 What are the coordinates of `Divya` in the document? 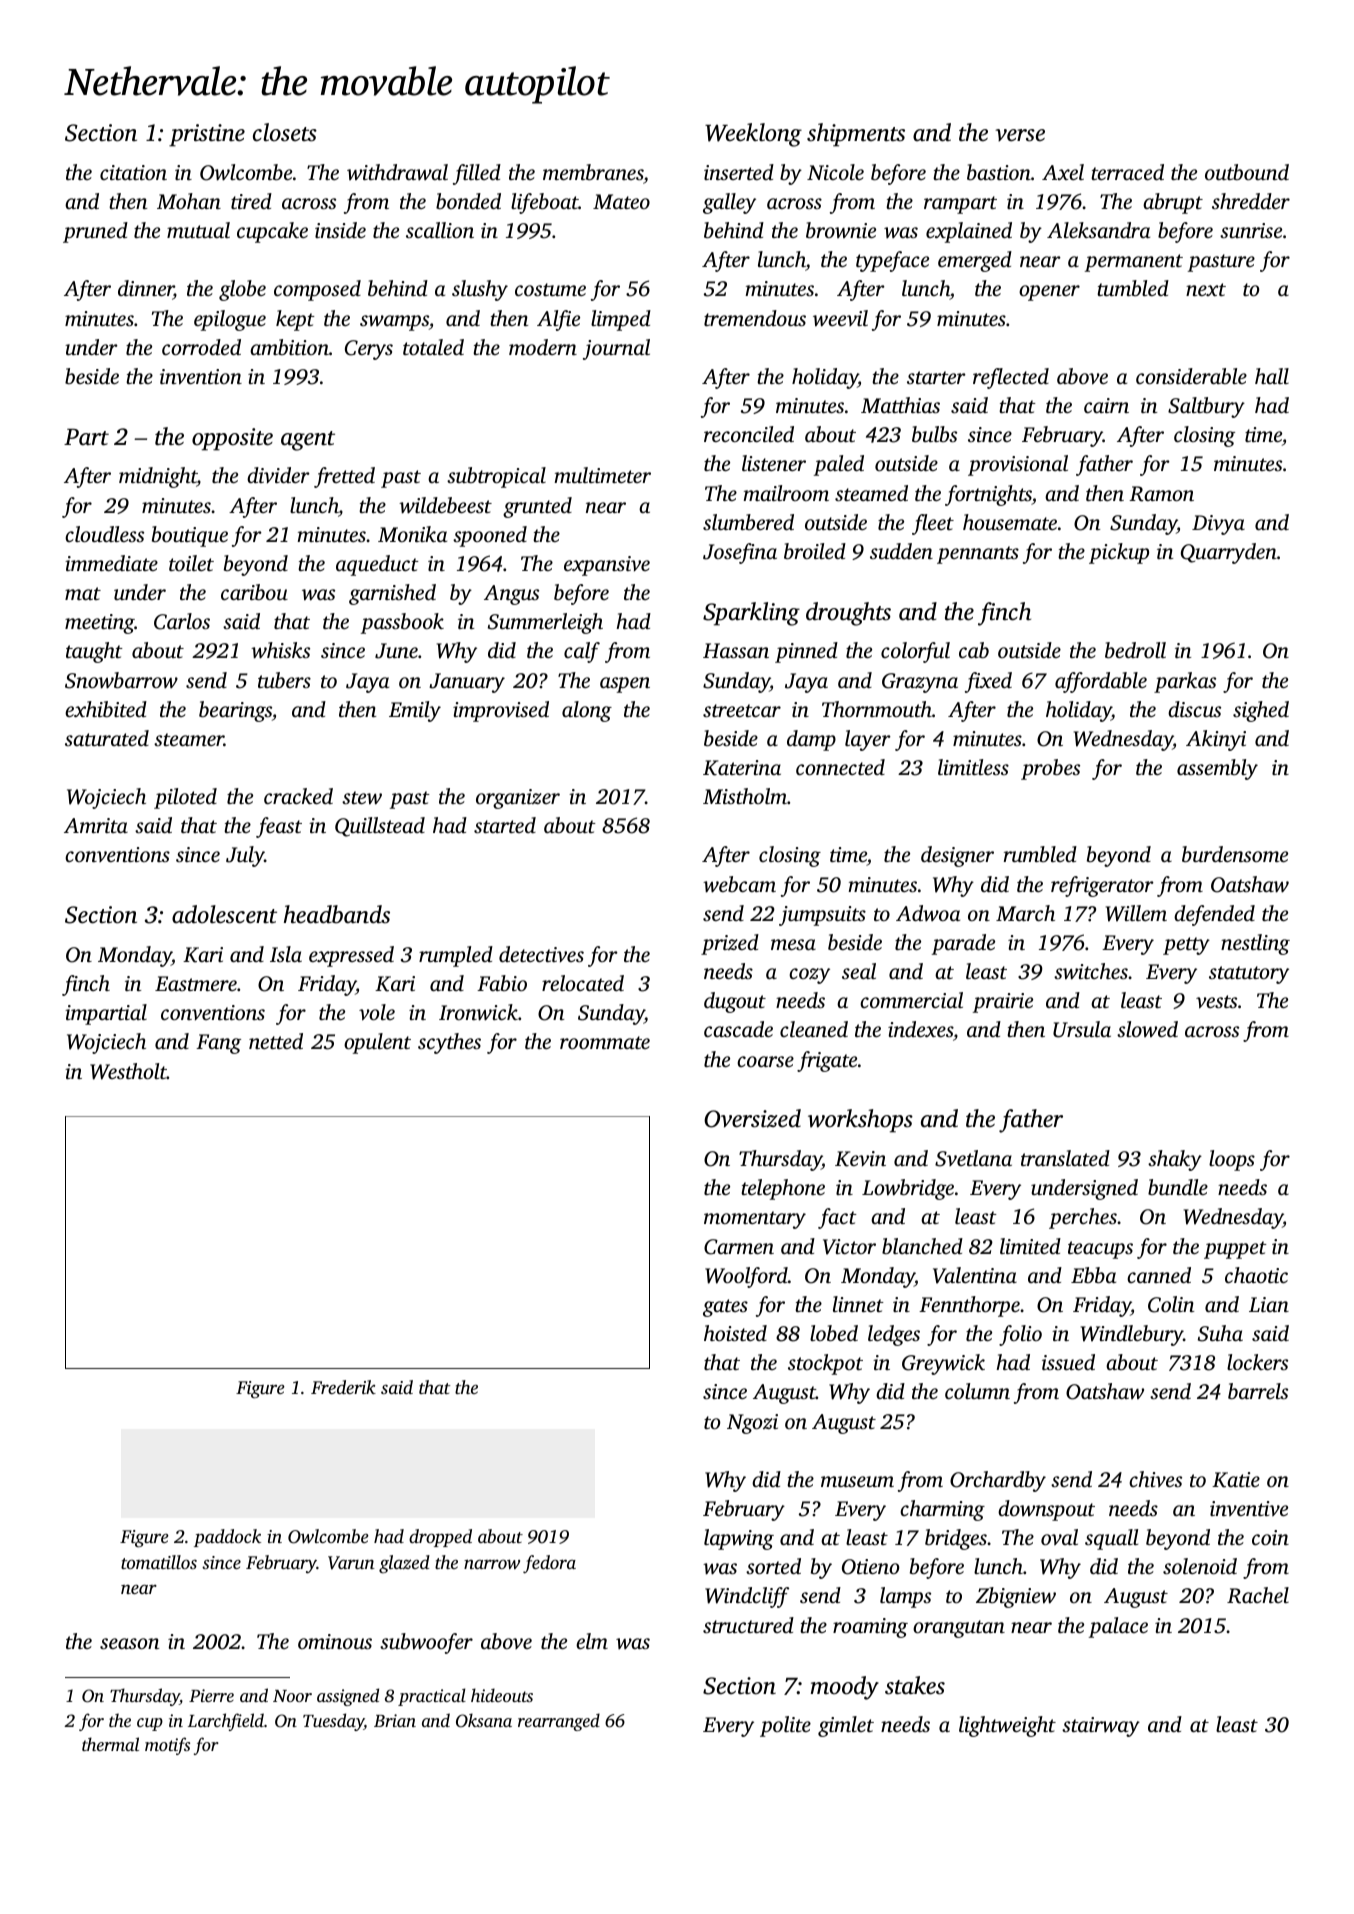 It's located at (1218, 525).
